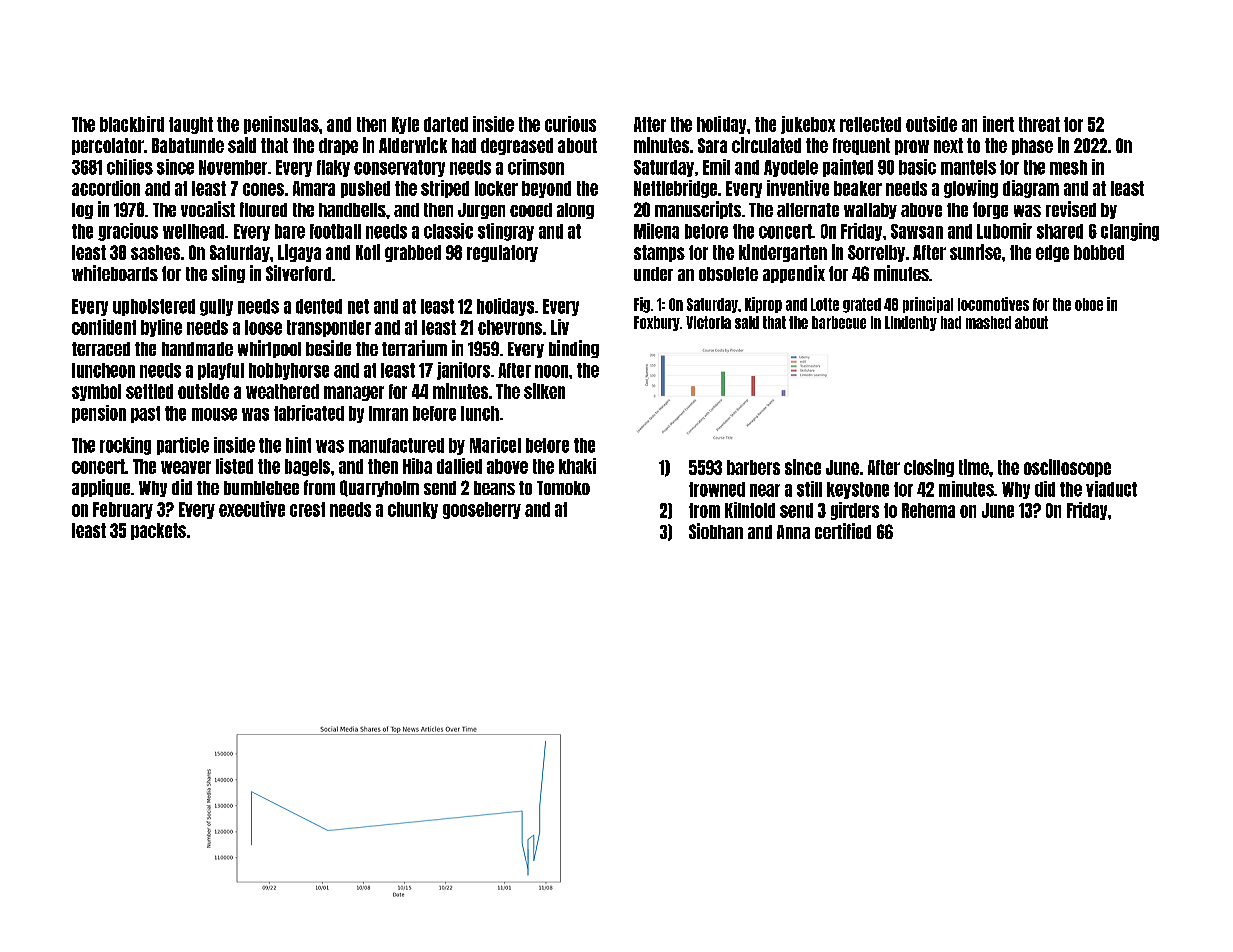  What do you see at coordinates (843, 531) in the document?
I see `certified` at bounding box center [843, 531].
